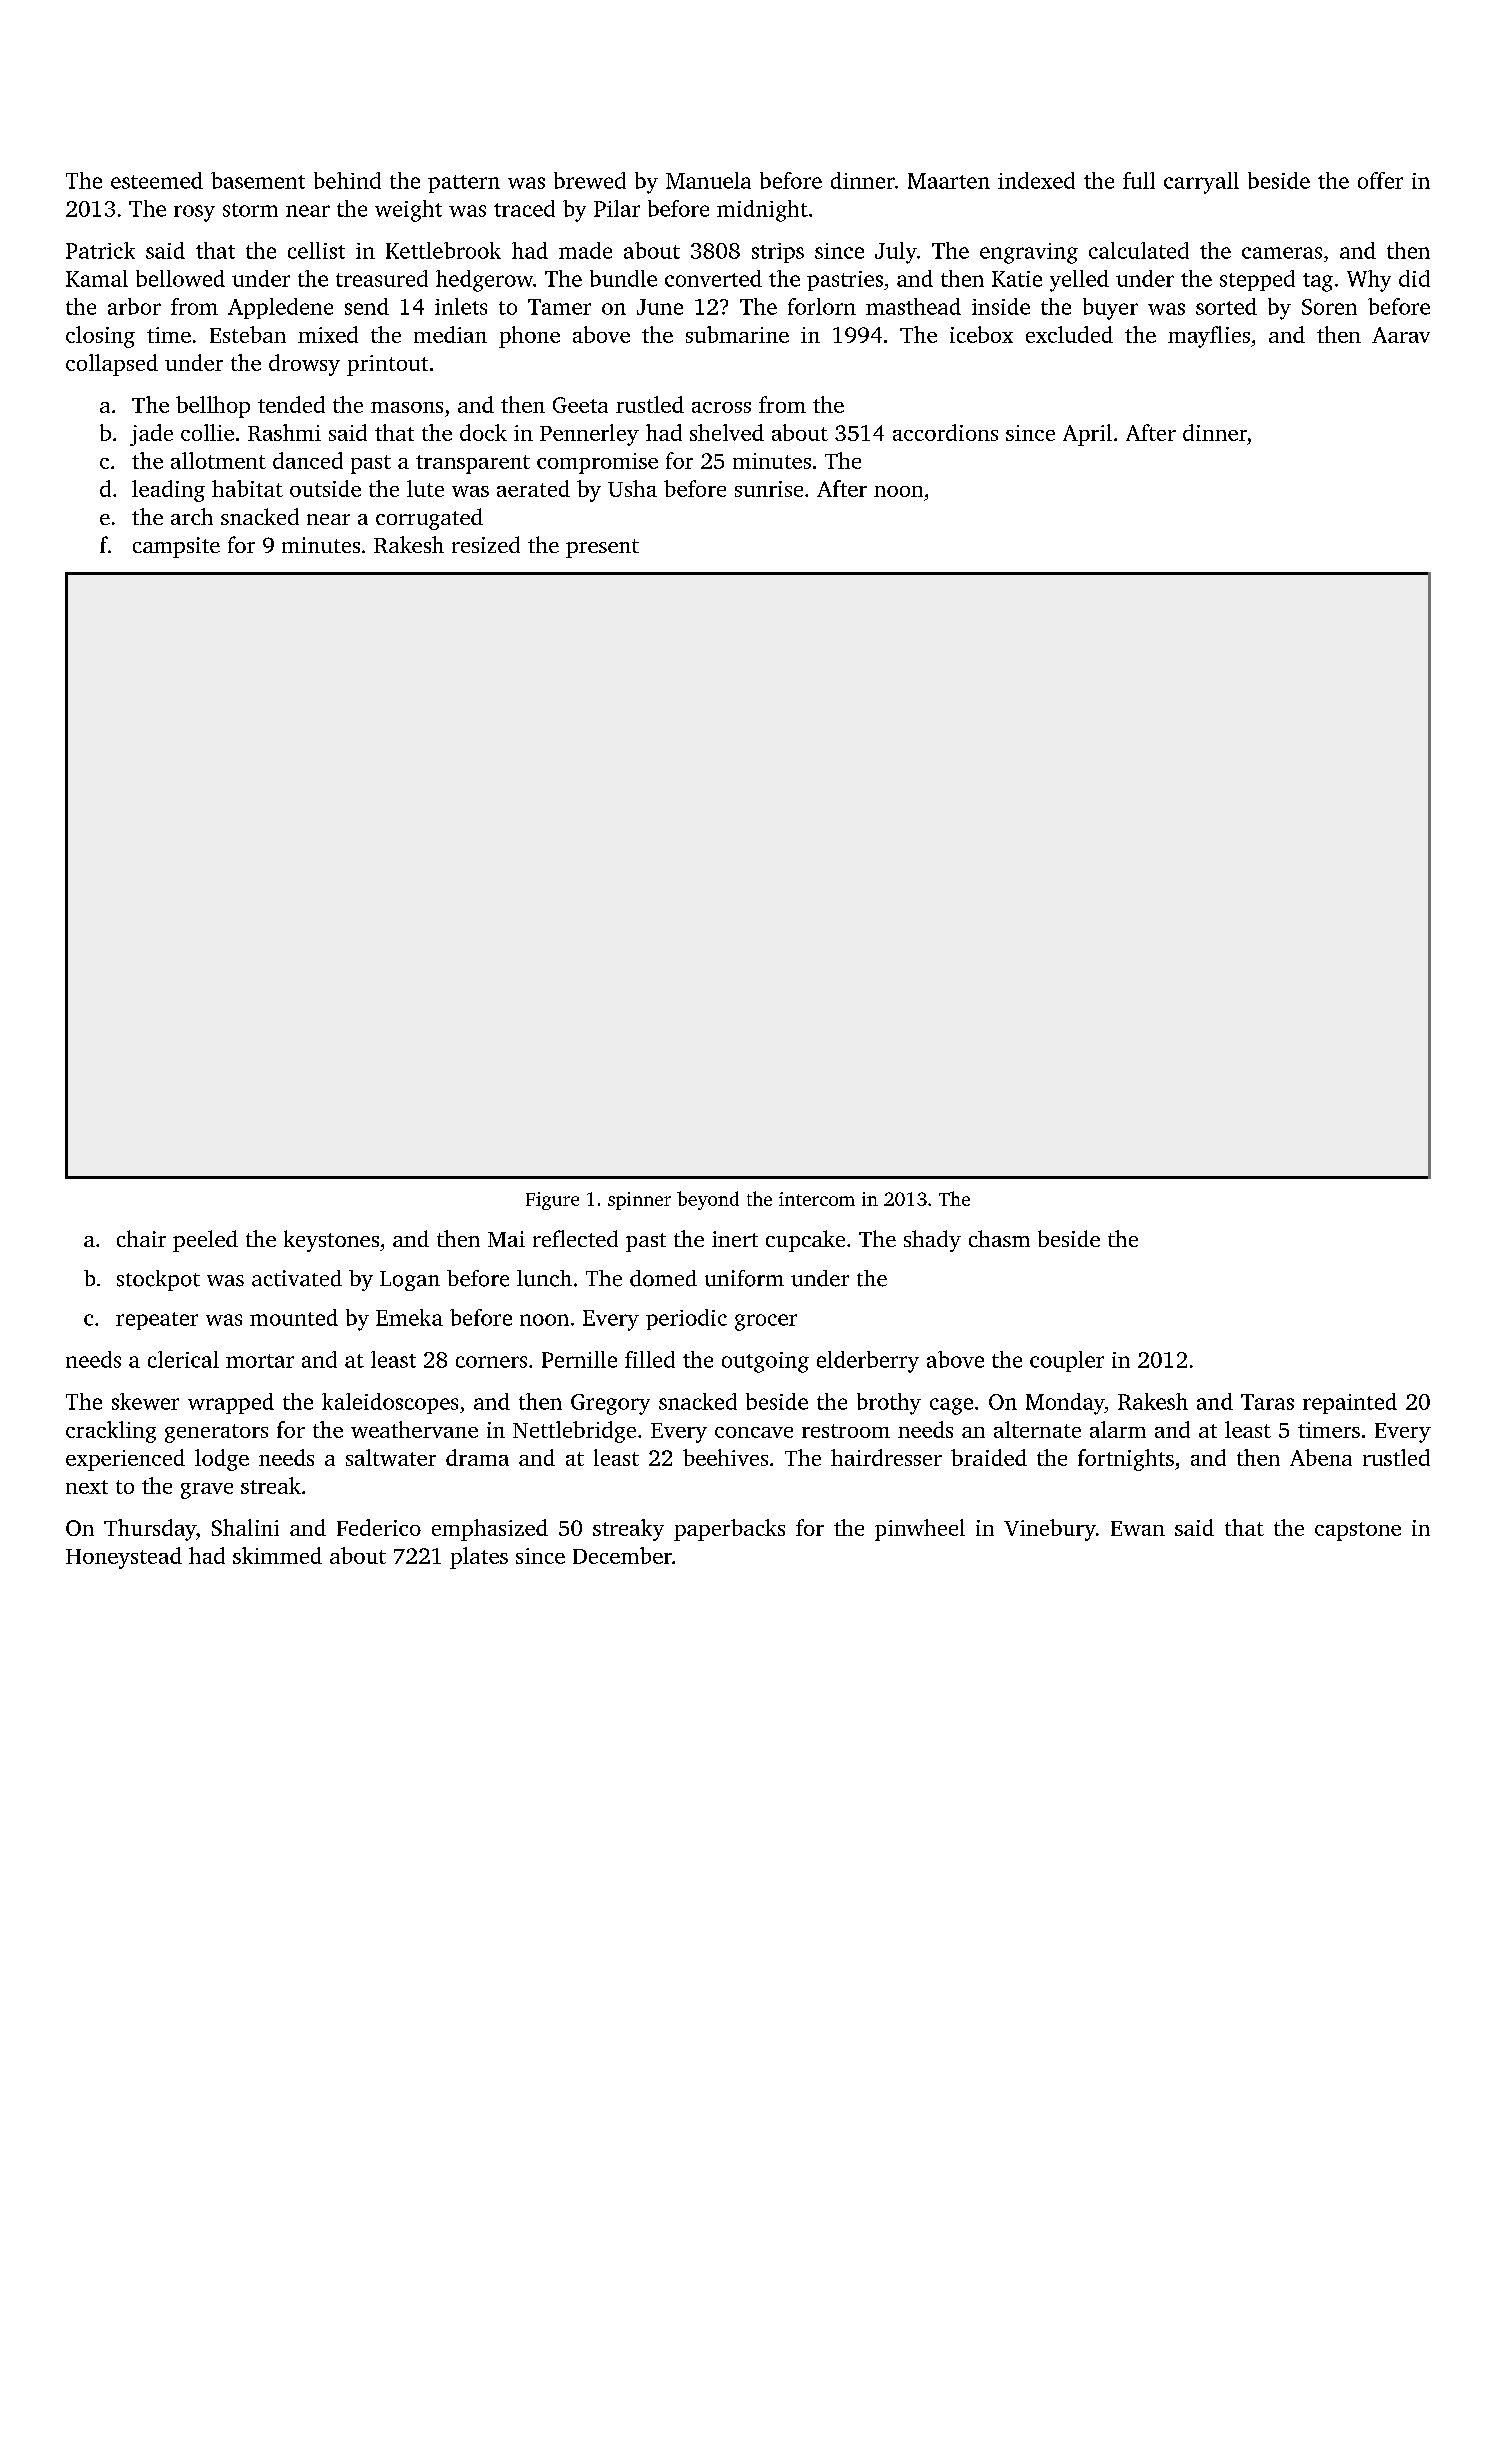 The height and width of the screenshot is (2464, 1496). I want to click on April, so click(1087, 435).
